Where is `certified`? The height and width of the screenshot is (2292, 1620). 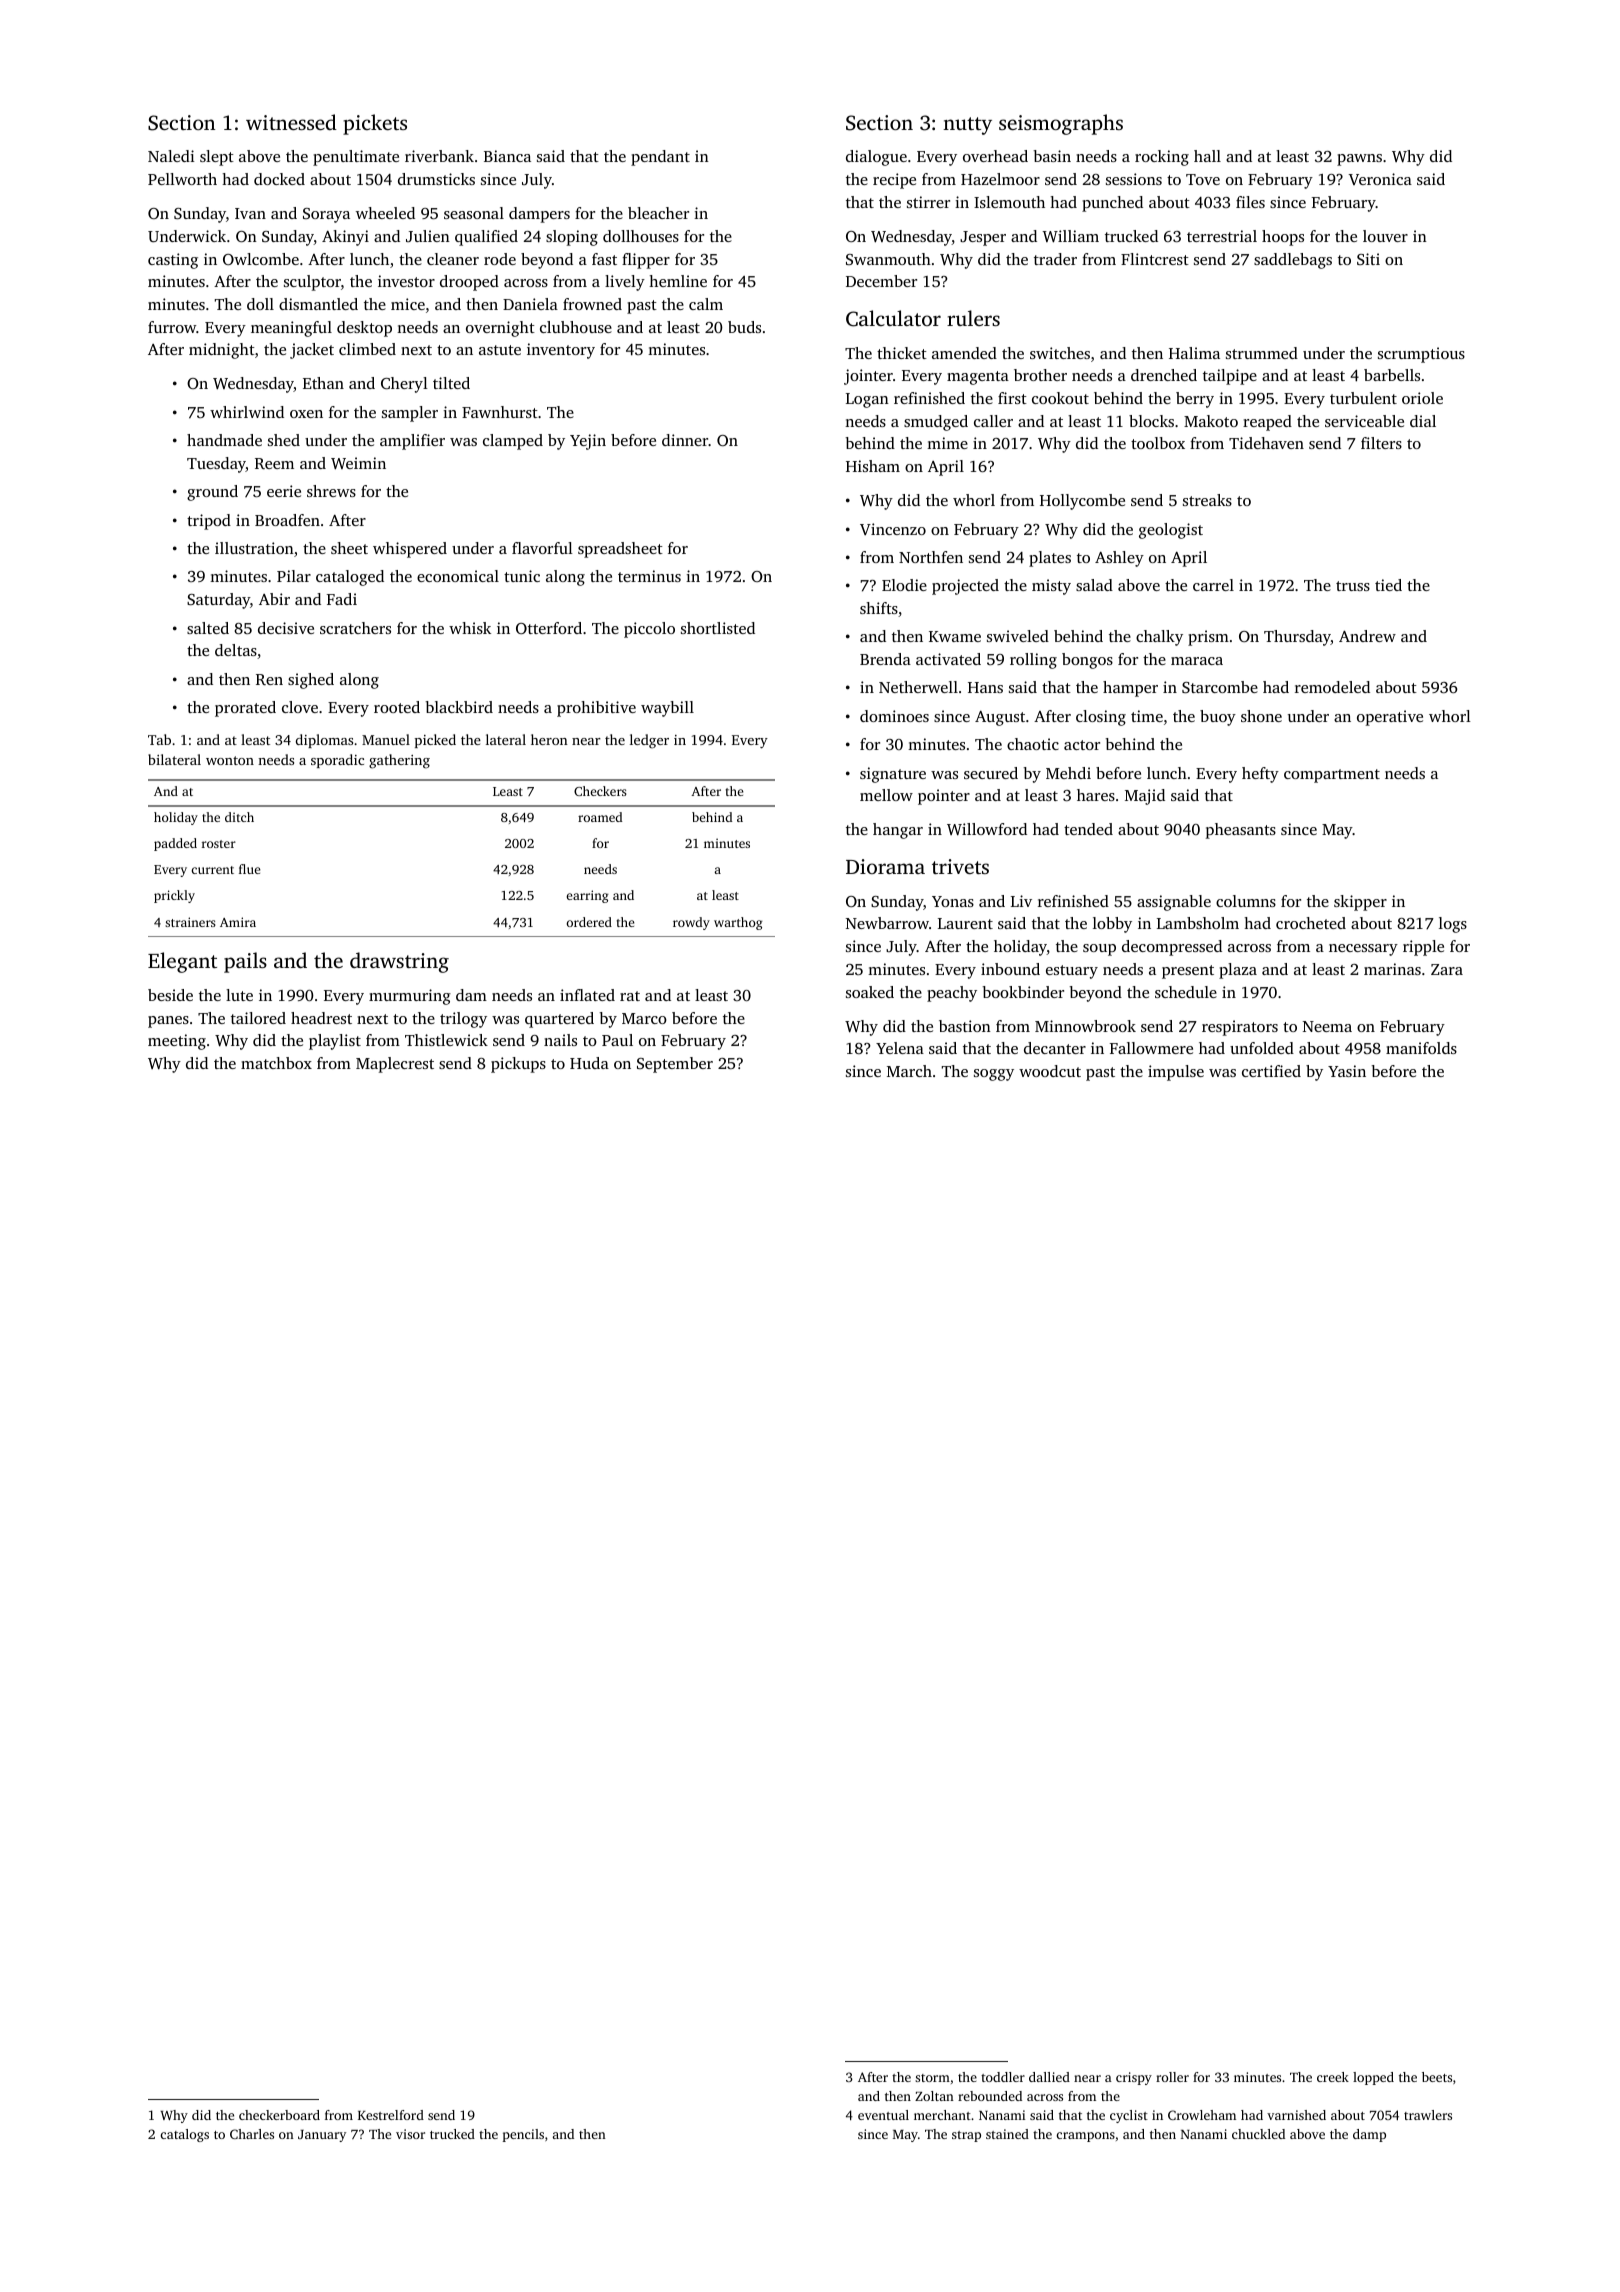 certified is located at coordinates (1271, 1071).
